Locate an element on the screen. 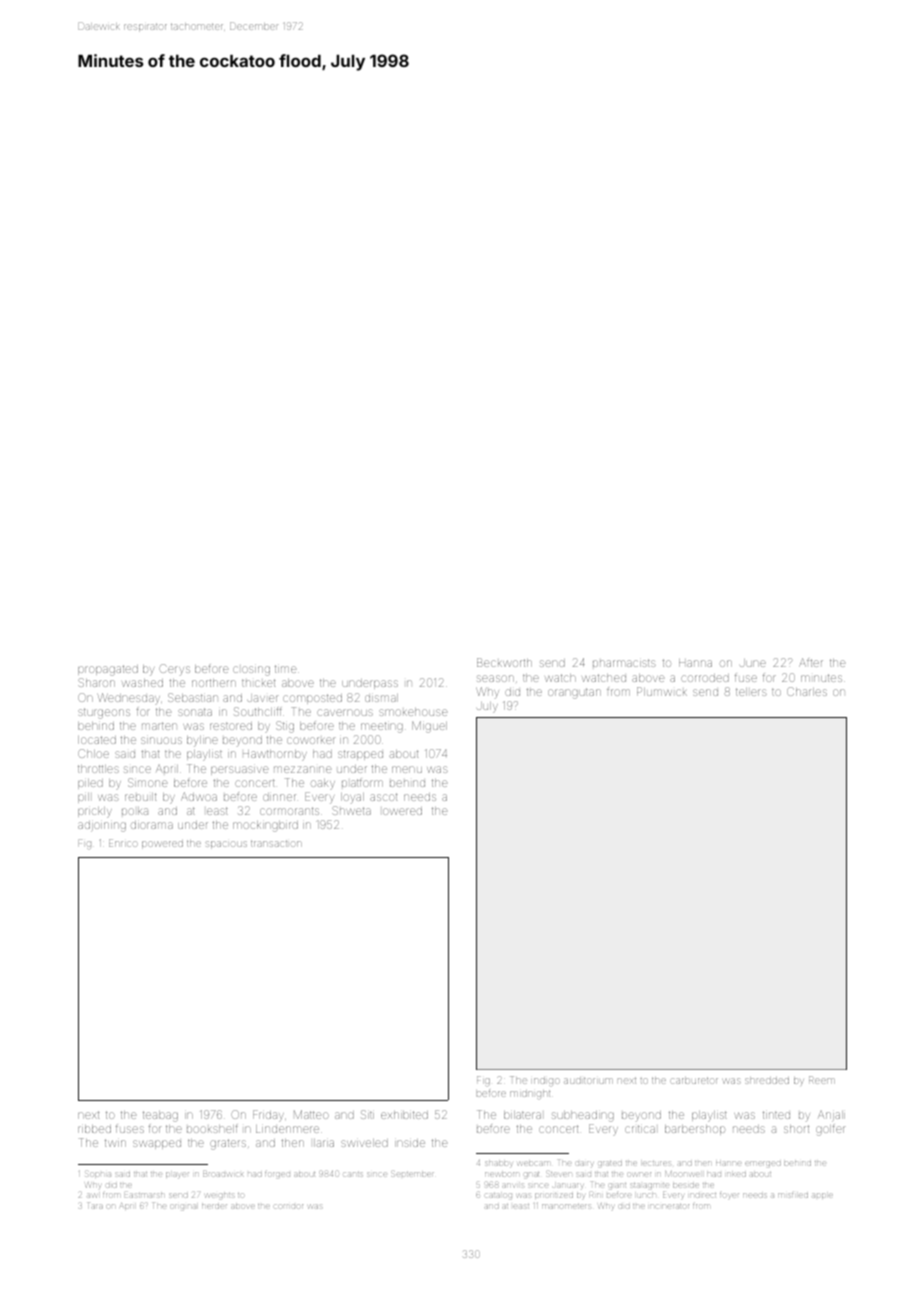 Image resolution: width=924 pixels, height=1308 pixels. piled is located at coordinates (90, 784).
